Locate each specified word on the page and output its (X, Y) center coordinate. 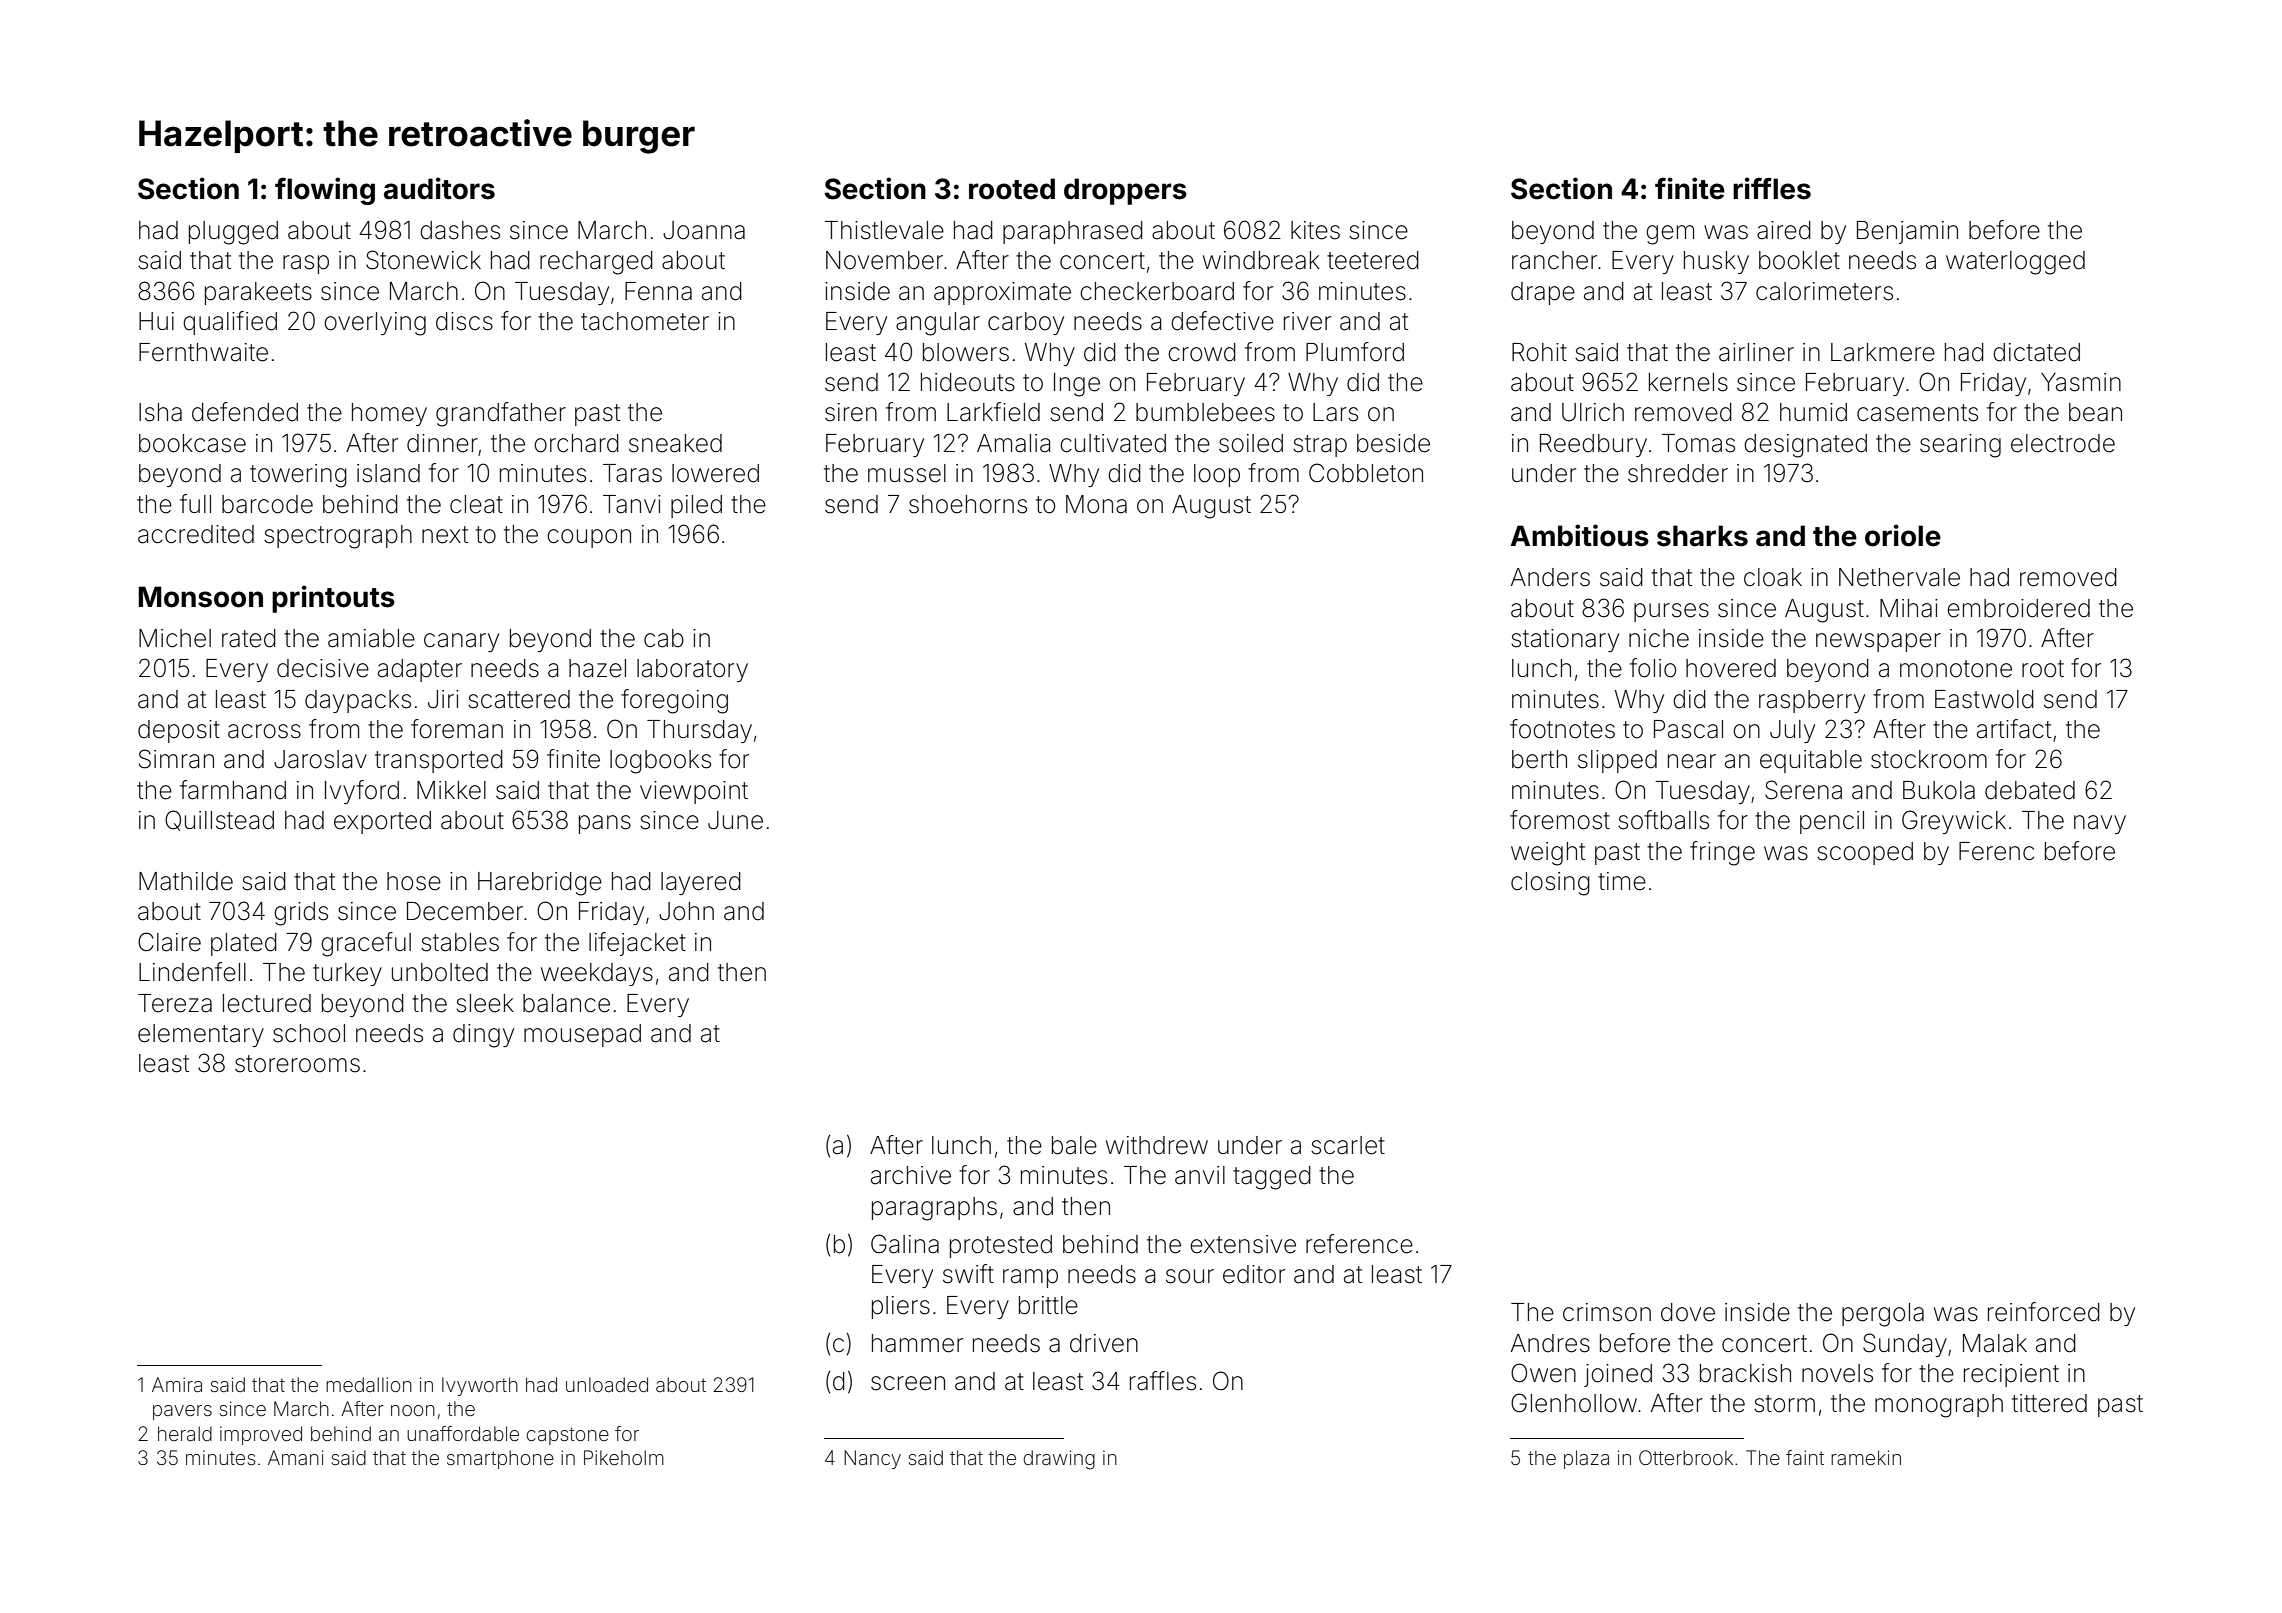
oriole (1903, 535)
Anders (1550, 577)
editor (1254, 1274)
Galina (905, 1244)
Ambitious (1579, 535)
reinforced (2044, 1312)
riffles (1772, 188)
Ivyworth (480, 1386)
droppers (1125, 191)
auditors (439, 188)
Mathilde (186, 881)
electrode (2063, 443)
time (1622, 881)
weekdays (597, 974)
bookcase (192, 443)
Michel (175, 638)
